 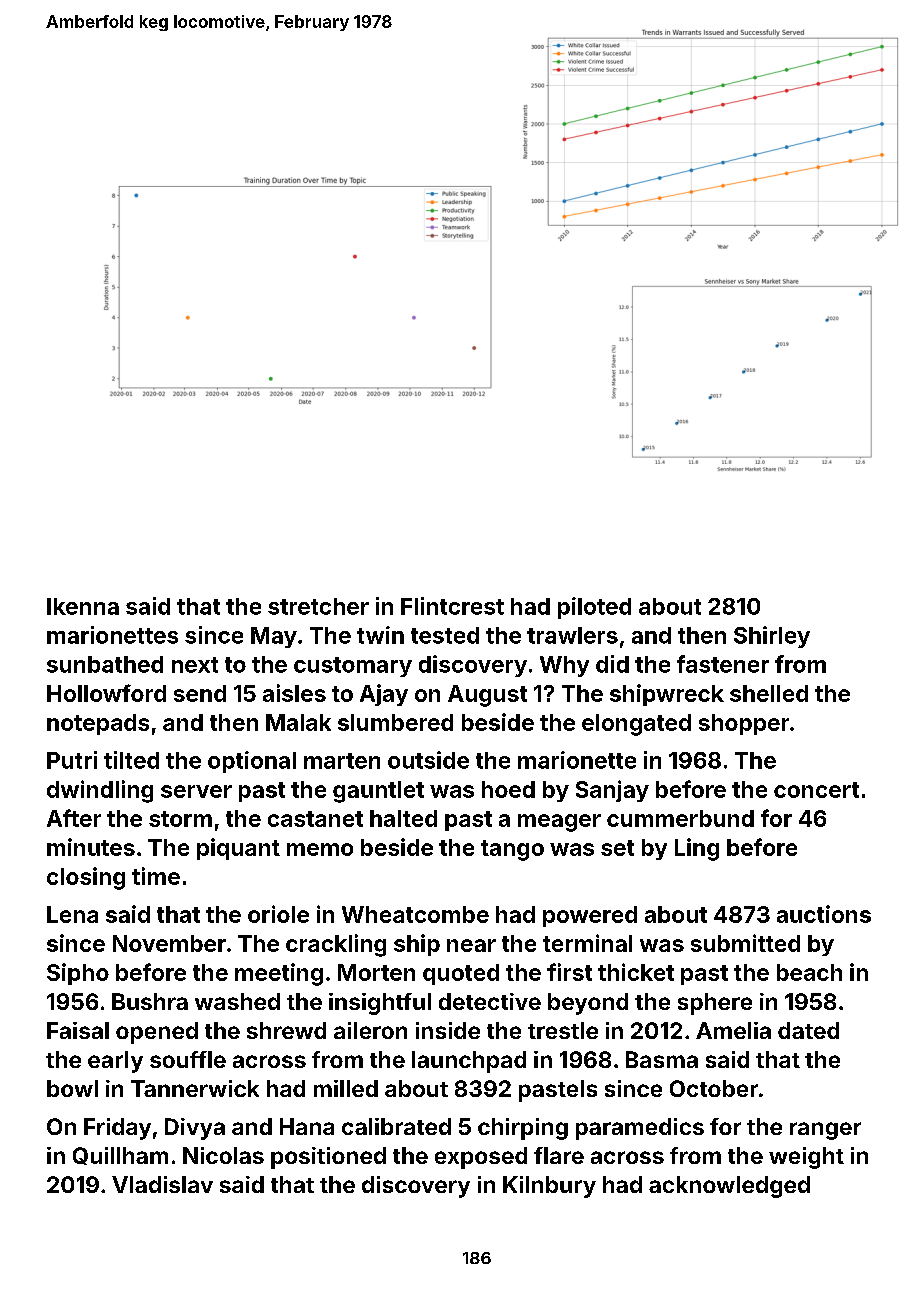 I want to click on Vladislav, so click(x=162, y=1184).
